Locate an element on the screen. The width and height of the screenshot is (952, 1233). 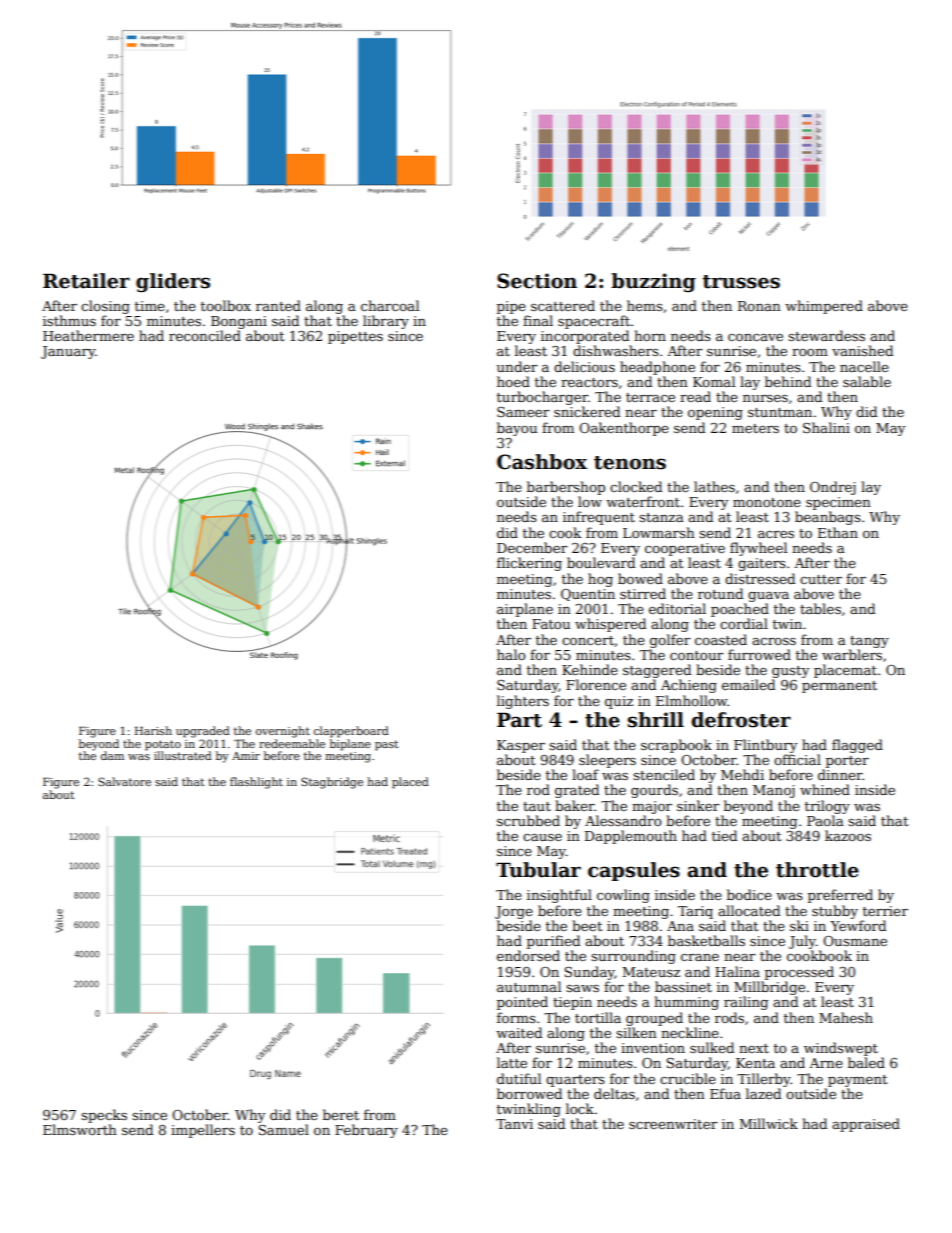
Samuel is located at coordinates (283, 1129).
